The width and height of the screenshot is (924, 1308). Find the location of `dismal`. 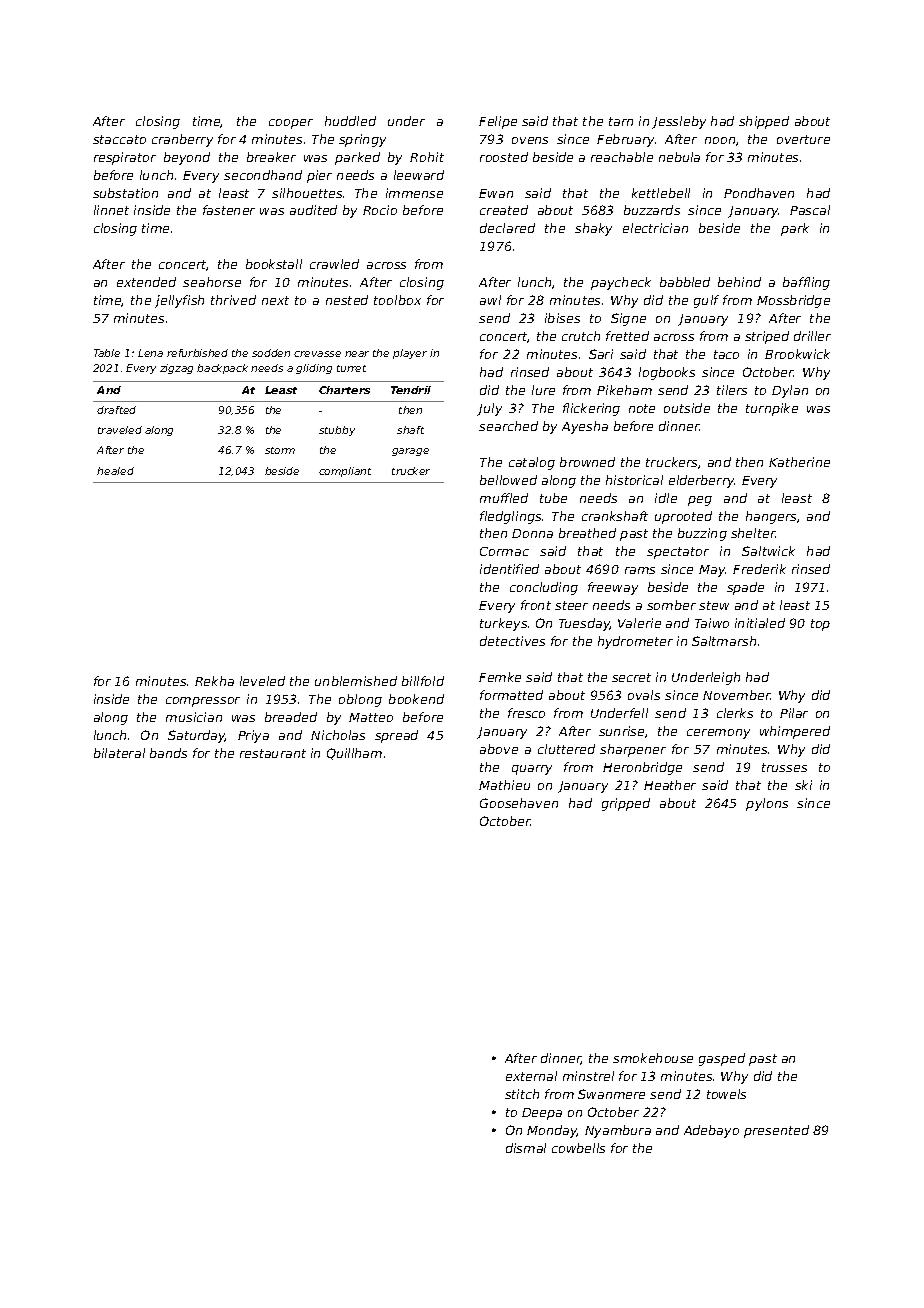

dismal is located at coordinates (526, 1148).
